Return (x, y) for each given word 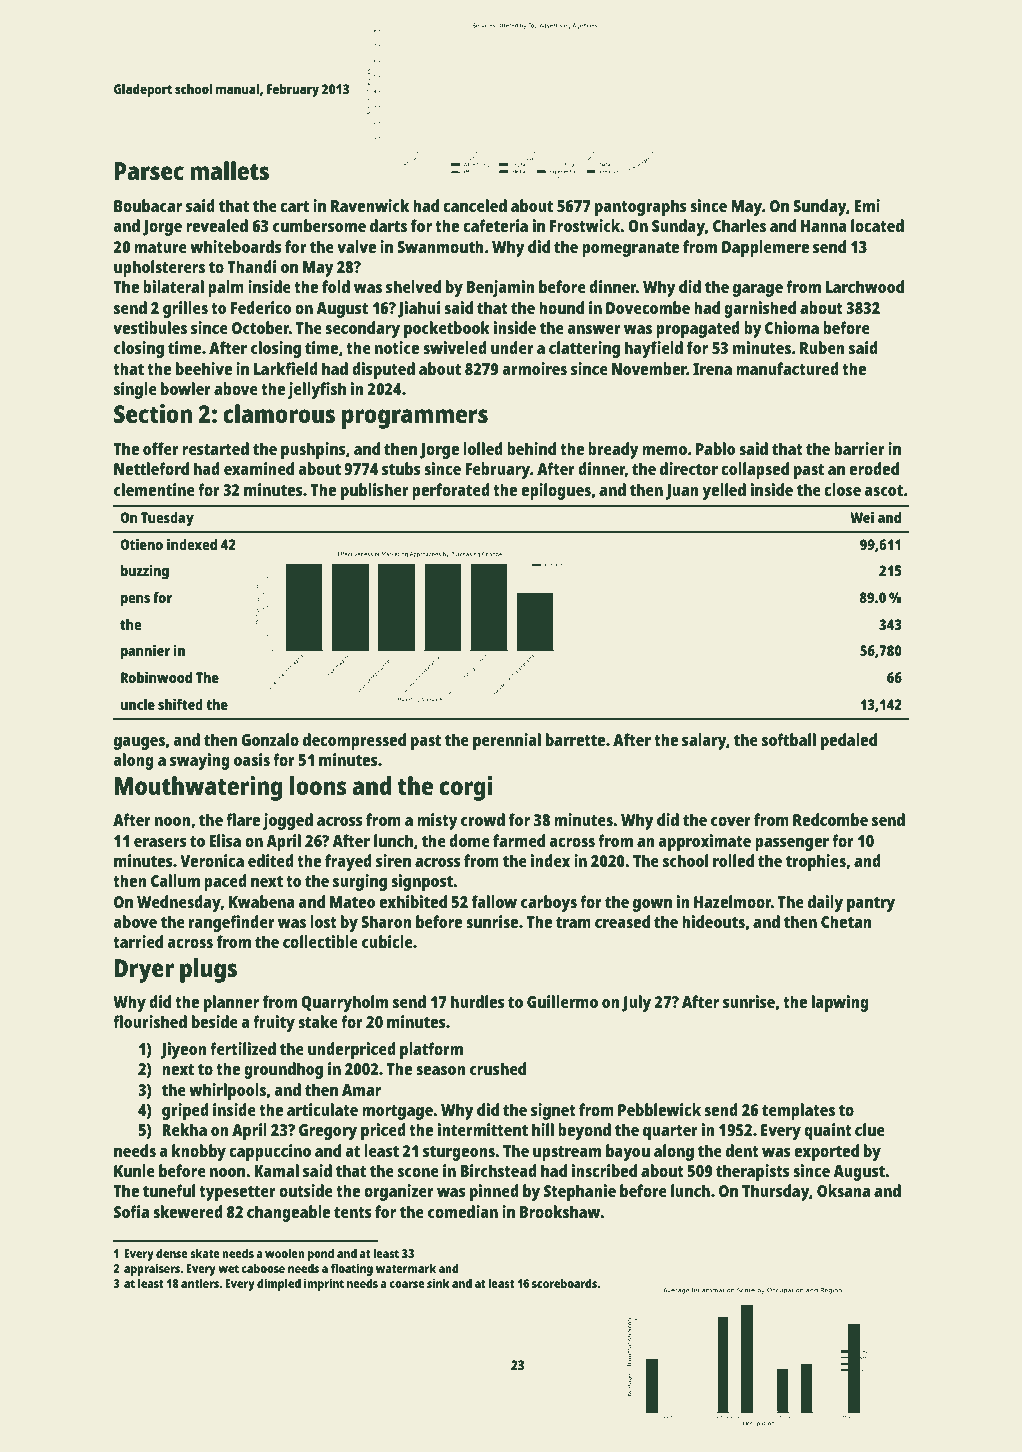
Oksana (843, 1190)
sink (438, 1283)
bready (613, 450)
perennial (507, 741)
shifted (180, 704)
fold (336, 286)
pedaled (849, 741)
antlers (200, 1283)
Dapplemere (765, 248)
